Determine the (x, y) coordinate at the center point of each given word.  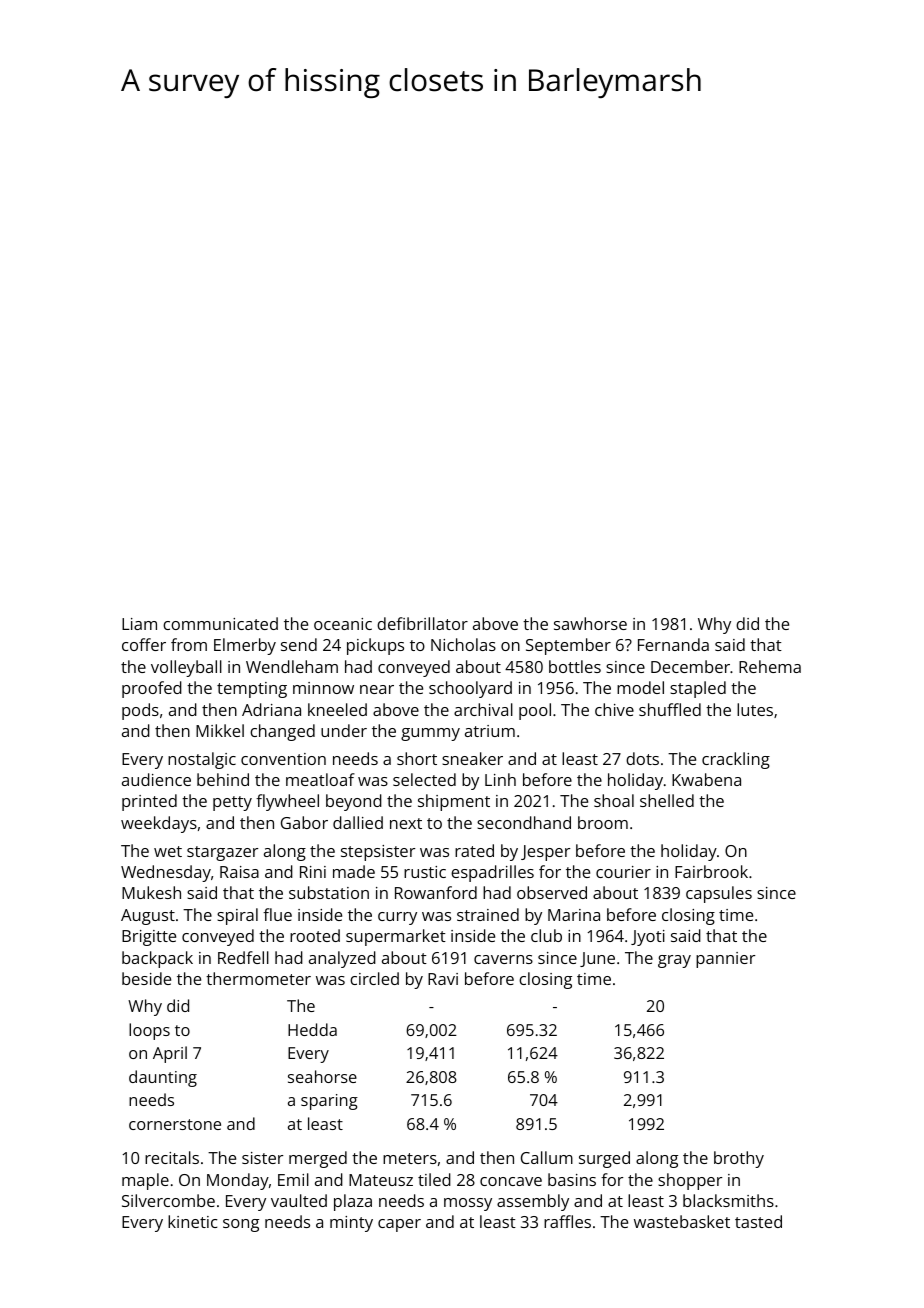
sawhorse (590, 623)
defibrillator (422, 623)
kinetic (192, 1221)
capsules (719, 894)
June (597, 959)
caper (399, 1225)
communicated (220, 623)
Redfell (243, 957)
